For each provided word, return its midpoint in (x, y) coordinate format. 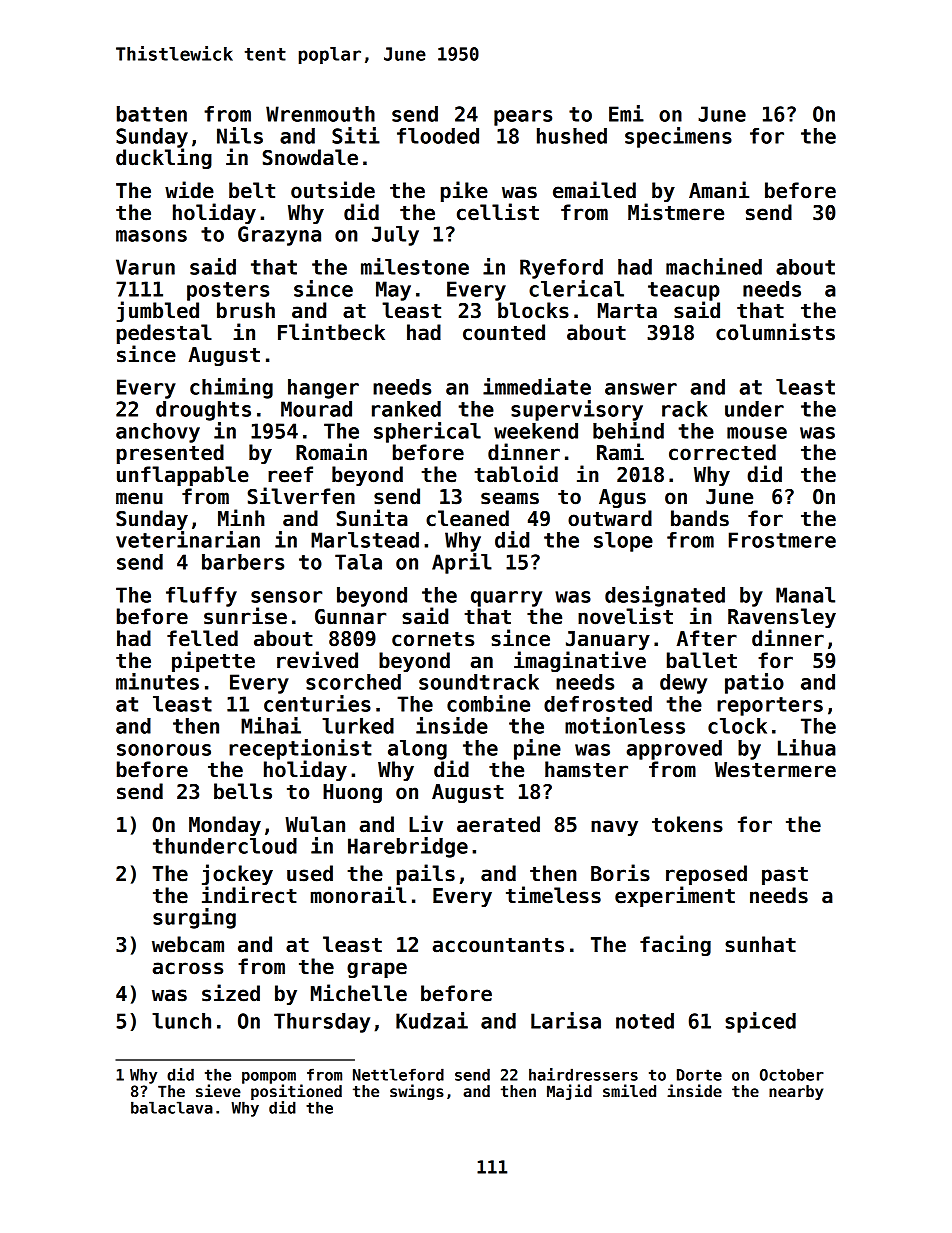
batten (152, 114)
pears (523, 118)
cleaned (467, 518)
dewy (683, 684)
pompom (269, 1078)
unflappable (183, 476)
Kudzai (432, 1020)
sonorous (164, 750)
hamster (586, 769)
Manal (805, 595)
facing (675, 945)
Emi (626, 113)
